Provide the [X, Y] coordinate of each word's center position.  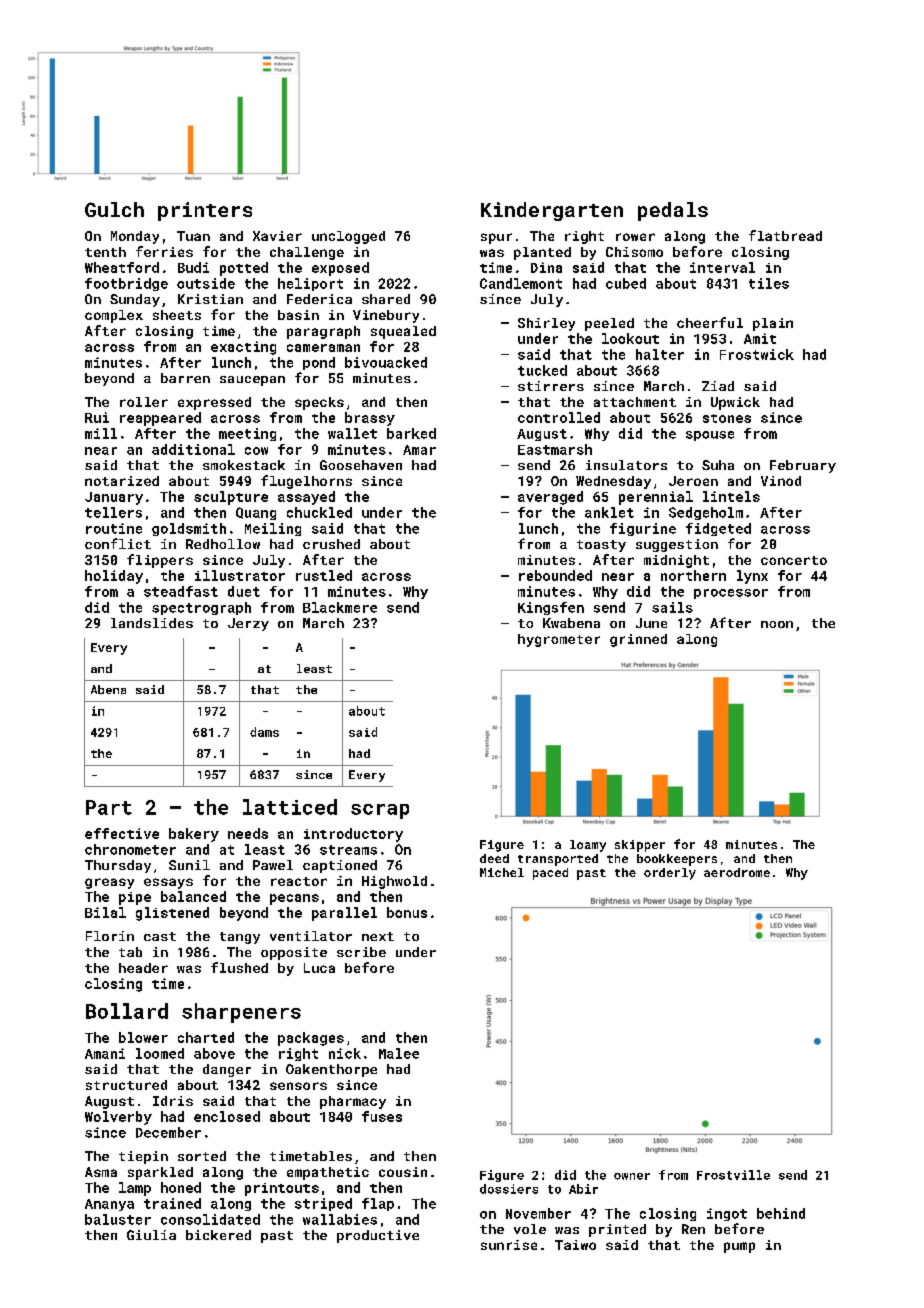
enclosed [227, 1116]
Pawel [273, 865]
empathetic [328, 1173]
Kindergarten [552, 211]
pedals [673, 211]
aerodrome [737, 872]
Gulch [114, 209]
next [378, 936]
